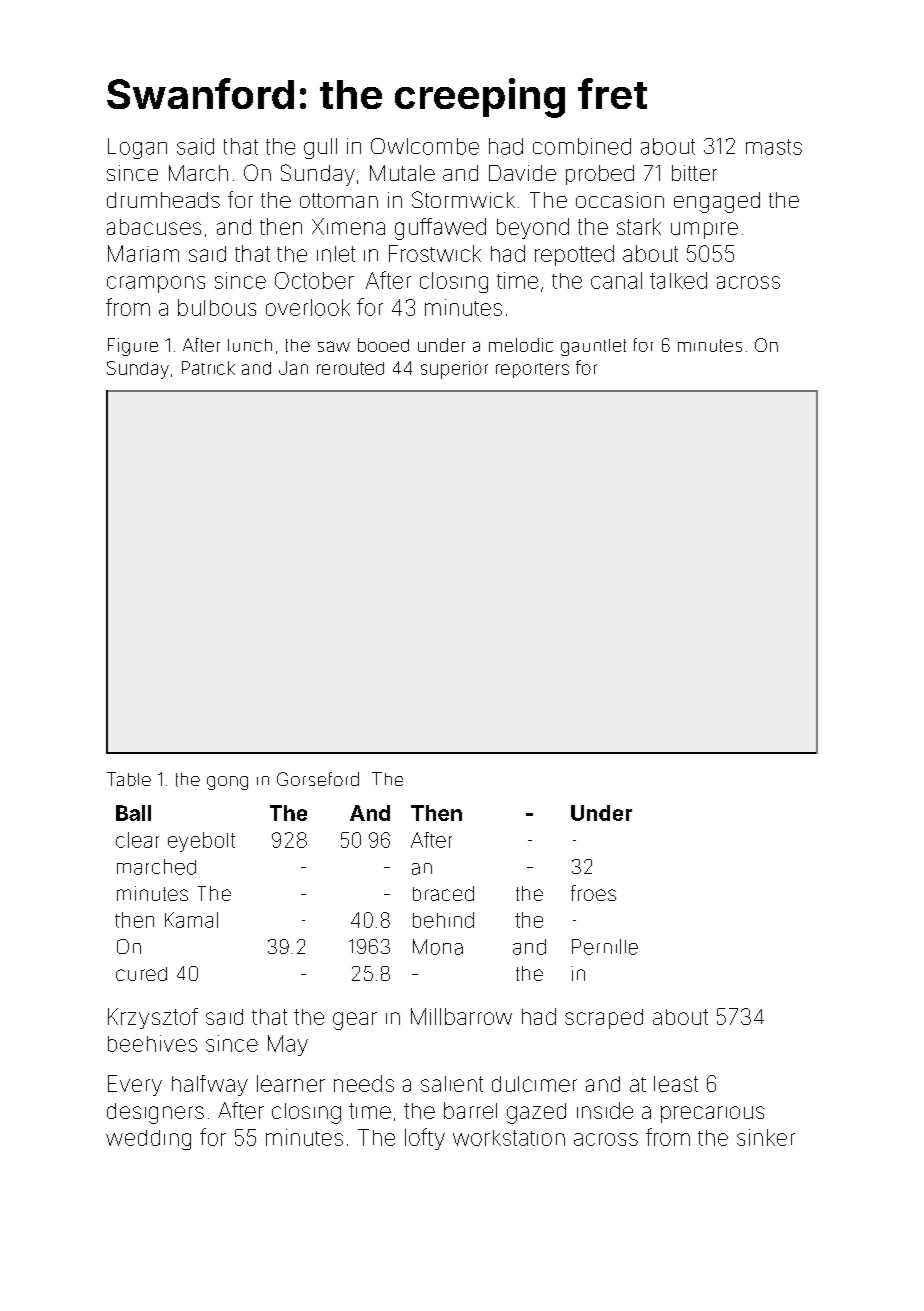  Describe the element at coordinates (639, 226) in the screenshot. I see `stark` at that location.
